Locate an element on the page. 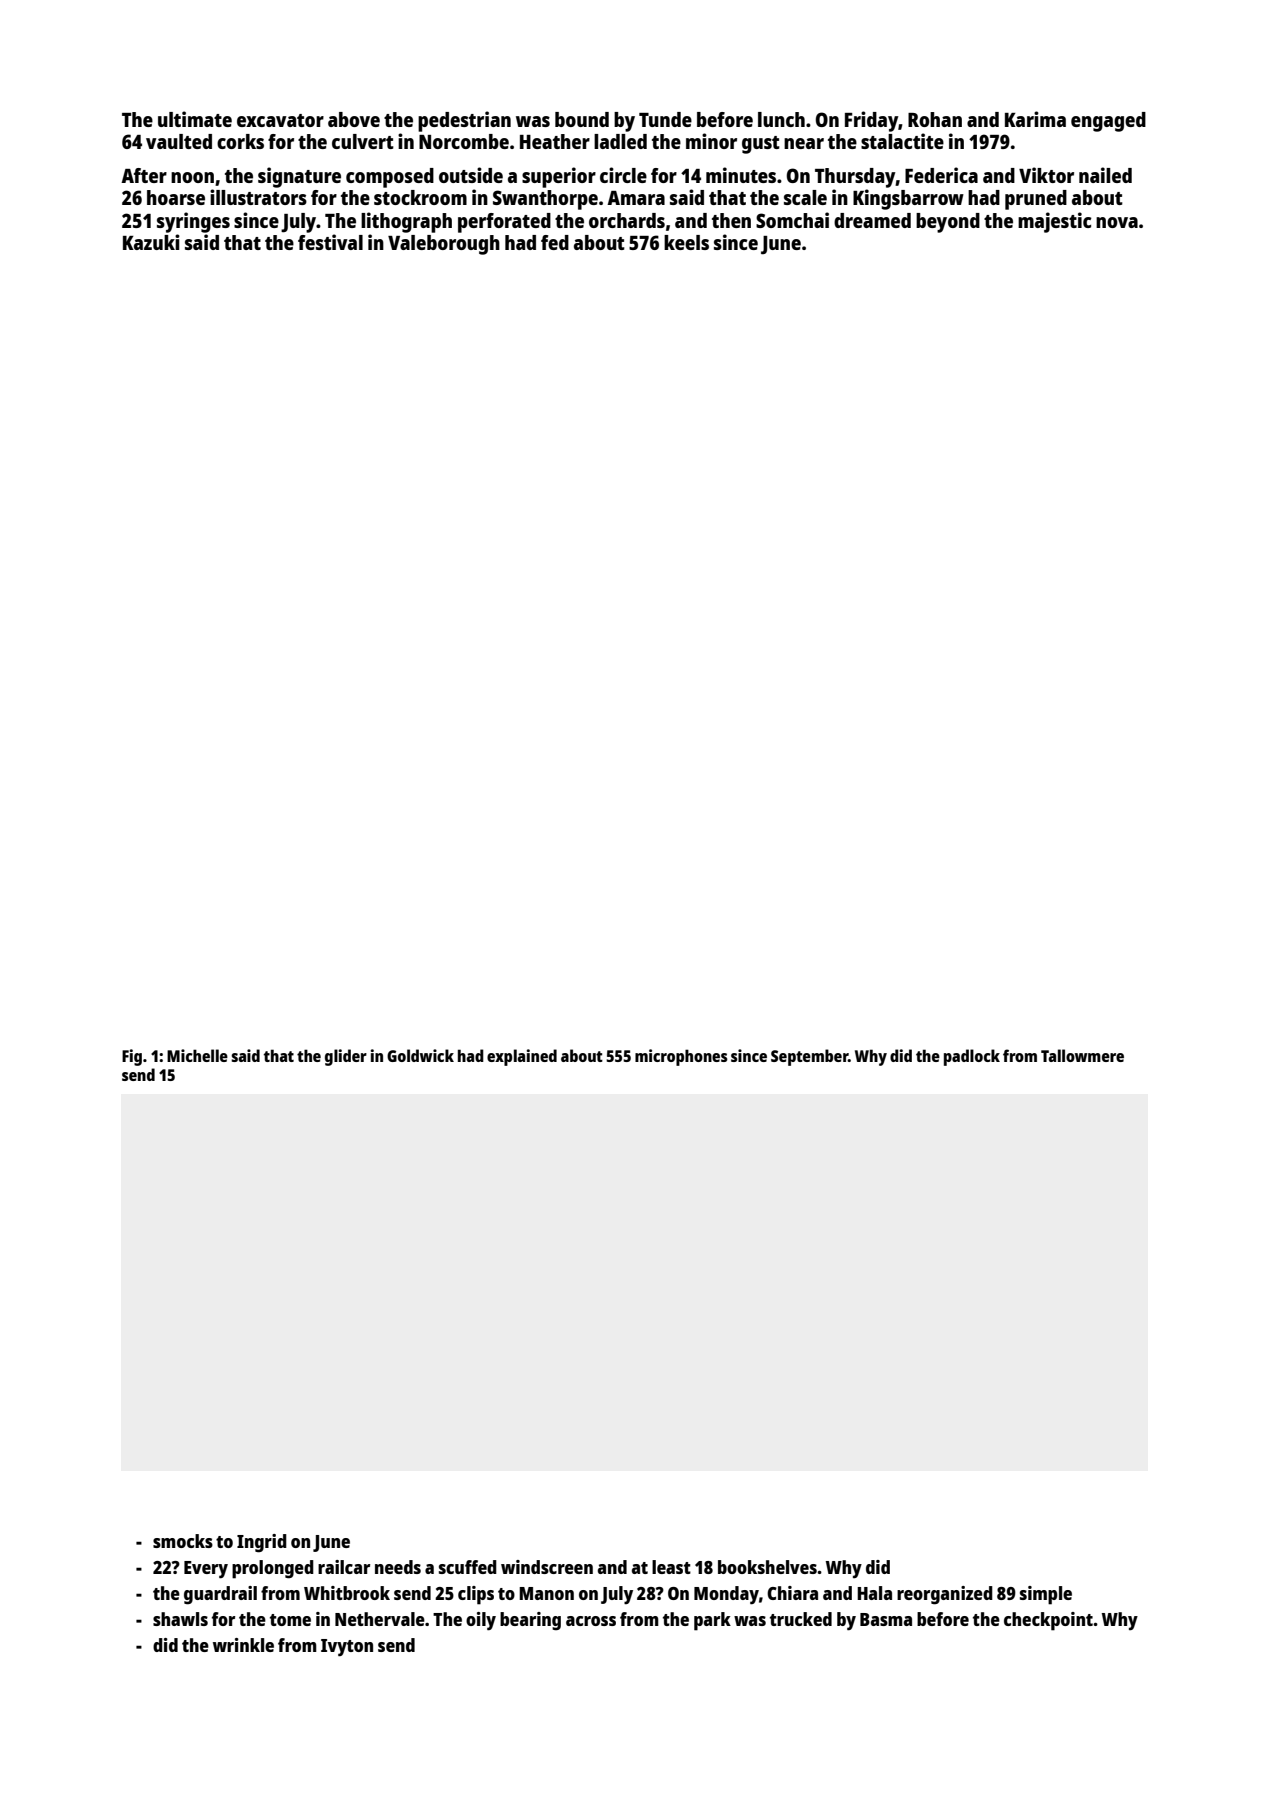  Kazuki is located at coordinates (151, 242).
